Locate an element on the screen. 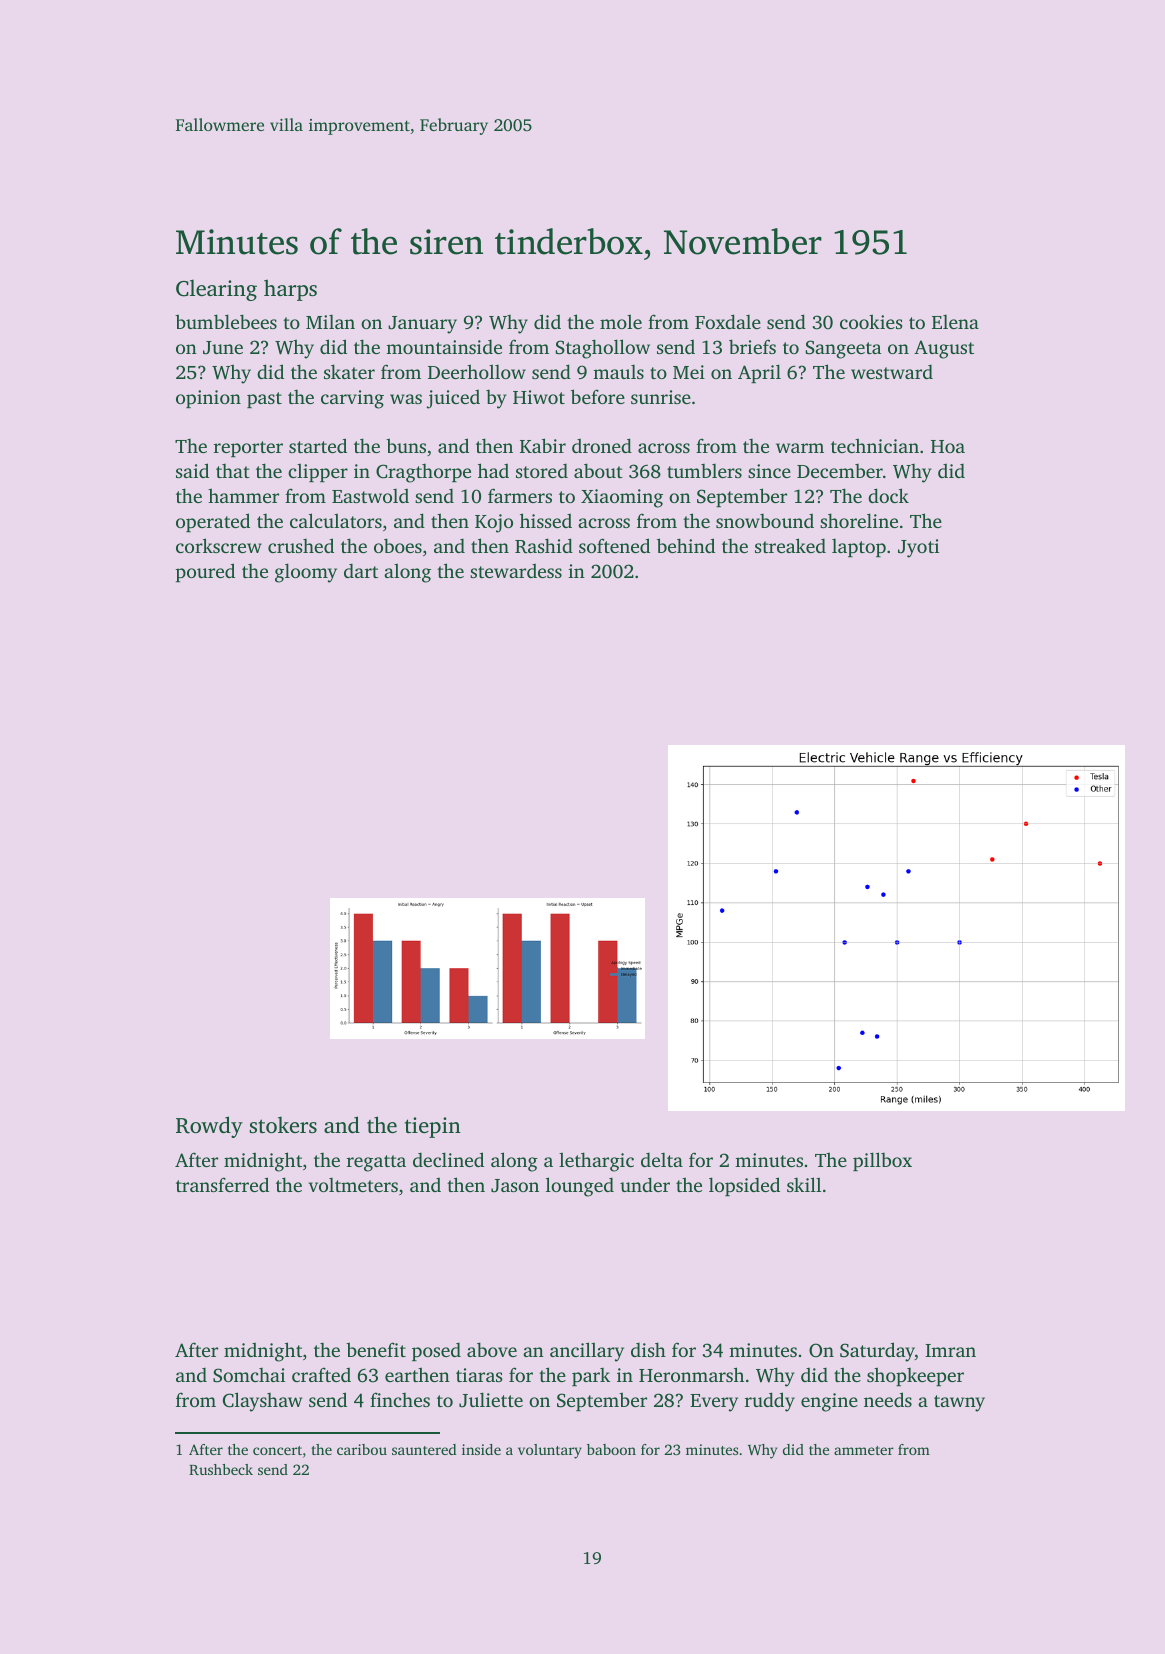 The width and height of the screenshot is (1165, 1654). mole is located at coordinates (621, 321).
